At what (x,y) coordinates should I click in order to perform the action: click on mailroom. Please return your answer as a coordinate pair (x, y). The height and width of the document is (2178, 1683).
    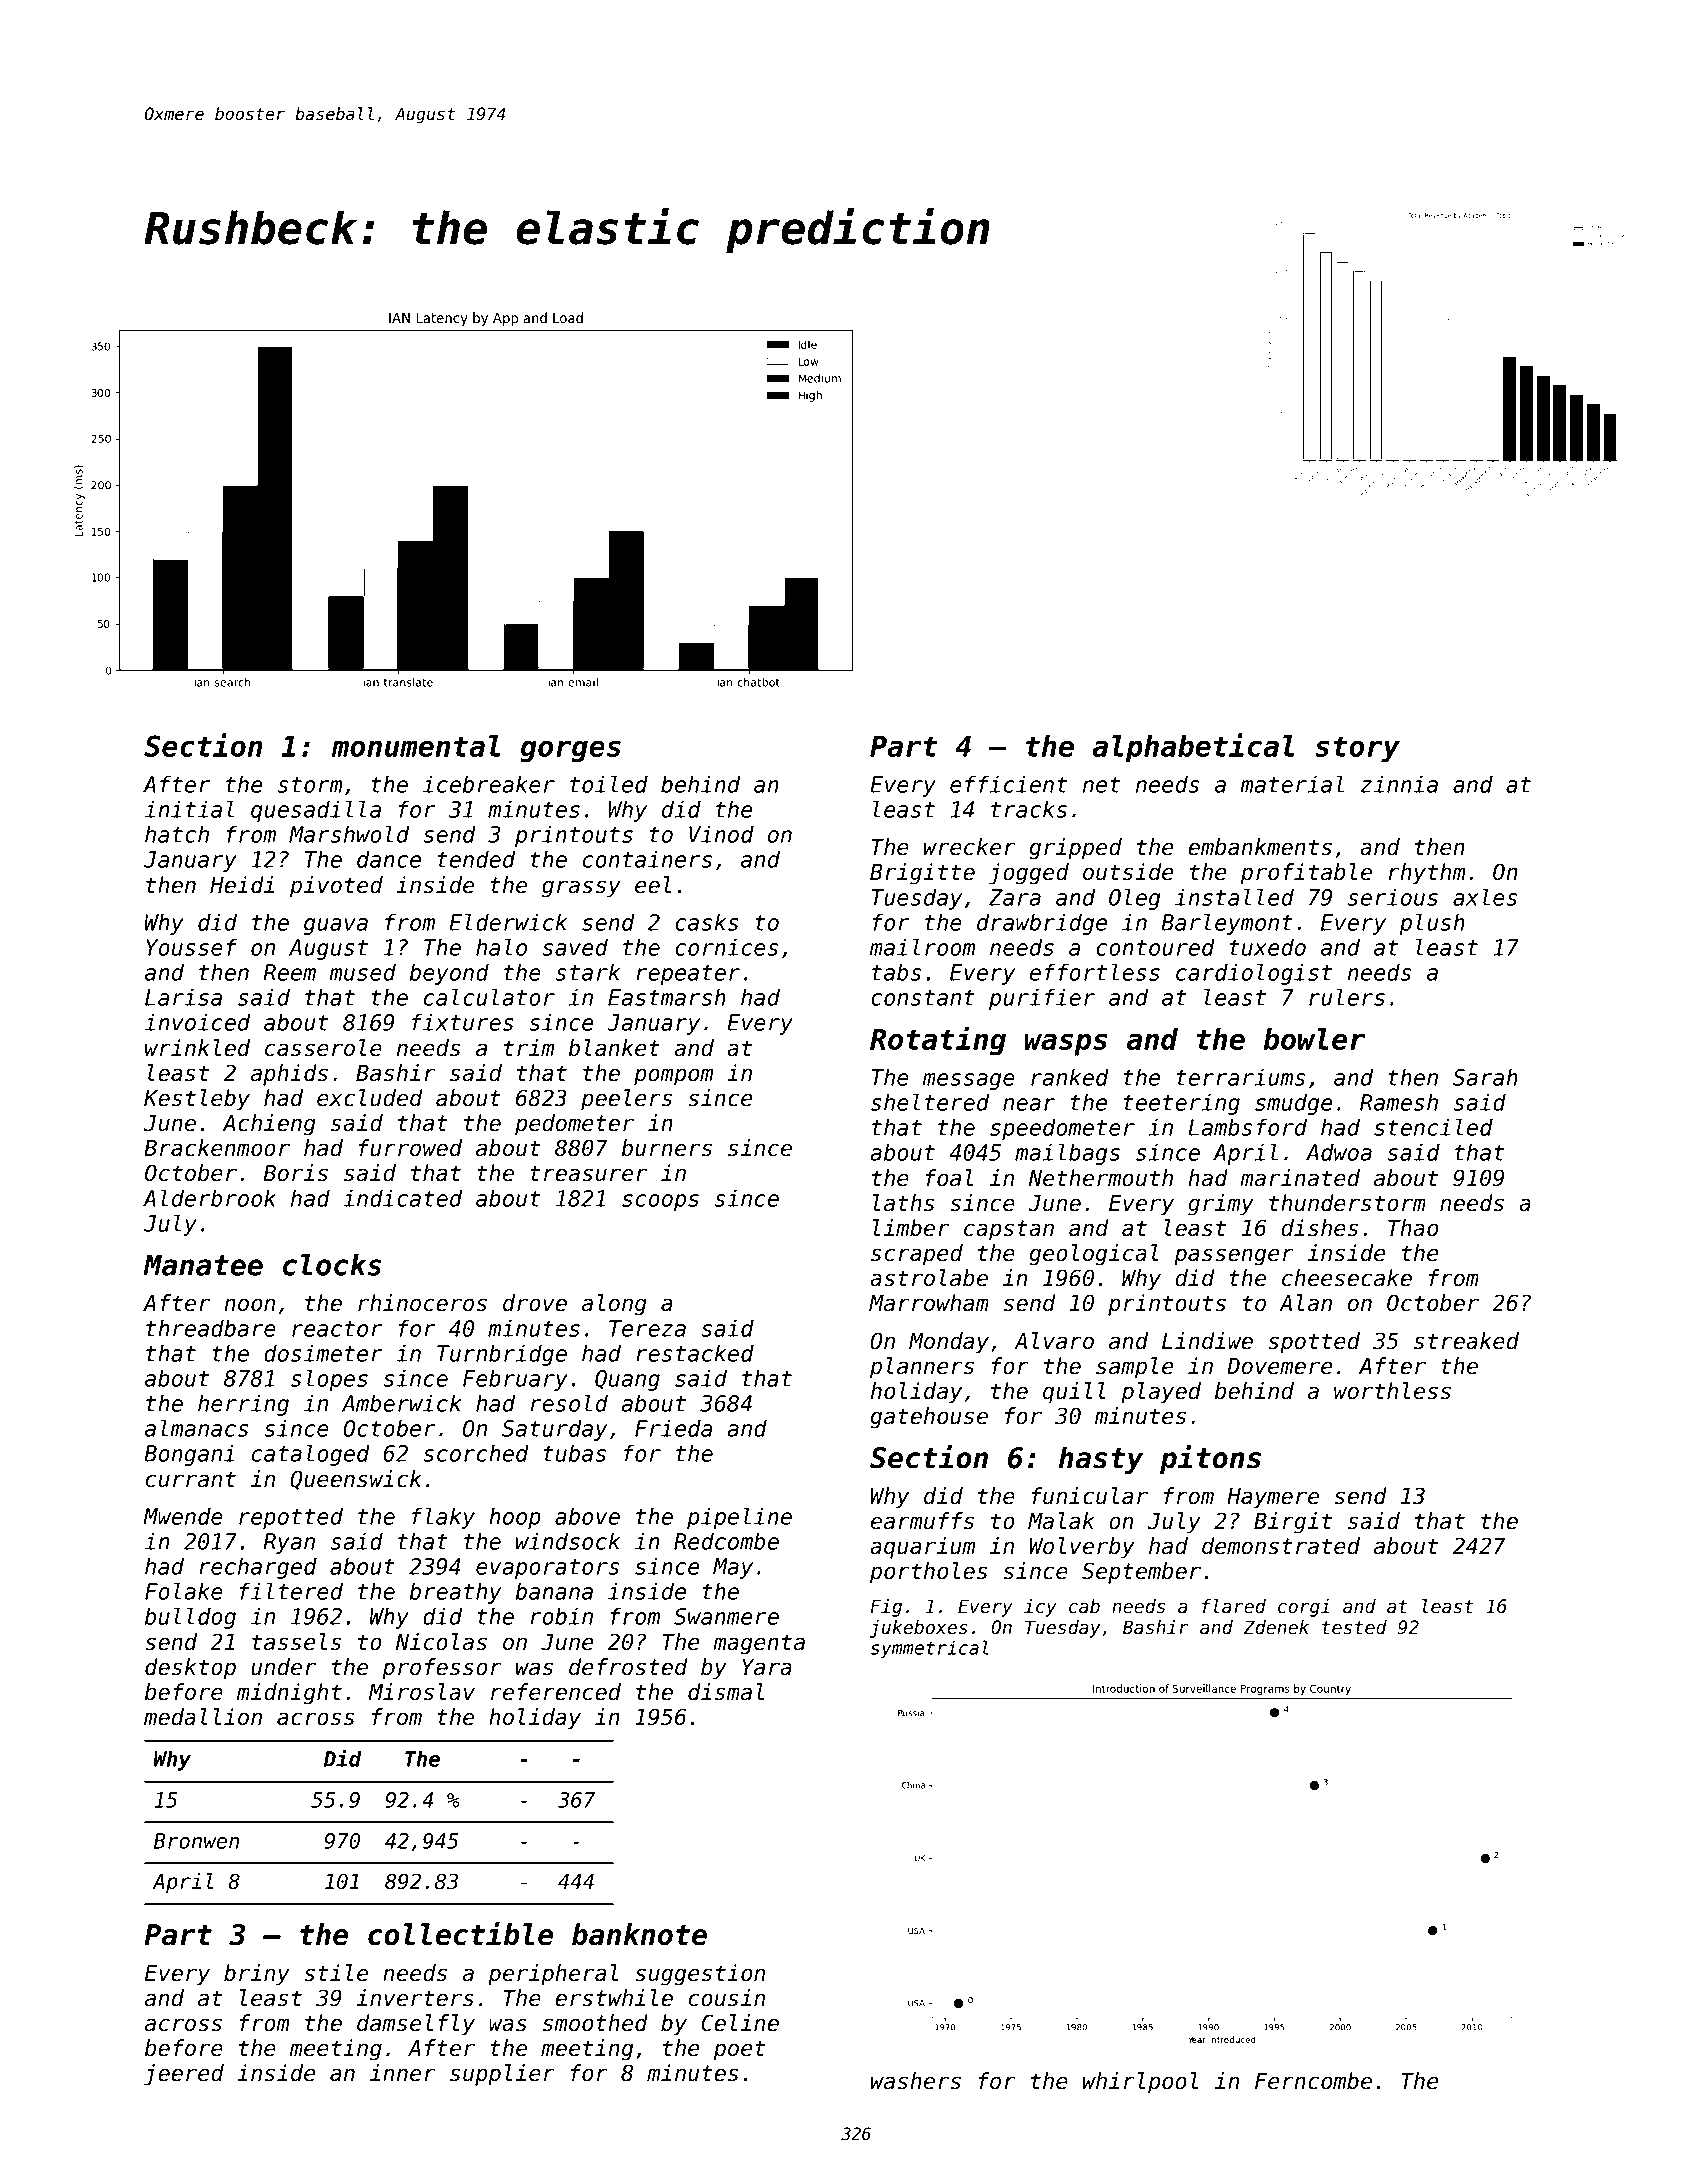
    Looking at the image, I should click on (922, 947).
